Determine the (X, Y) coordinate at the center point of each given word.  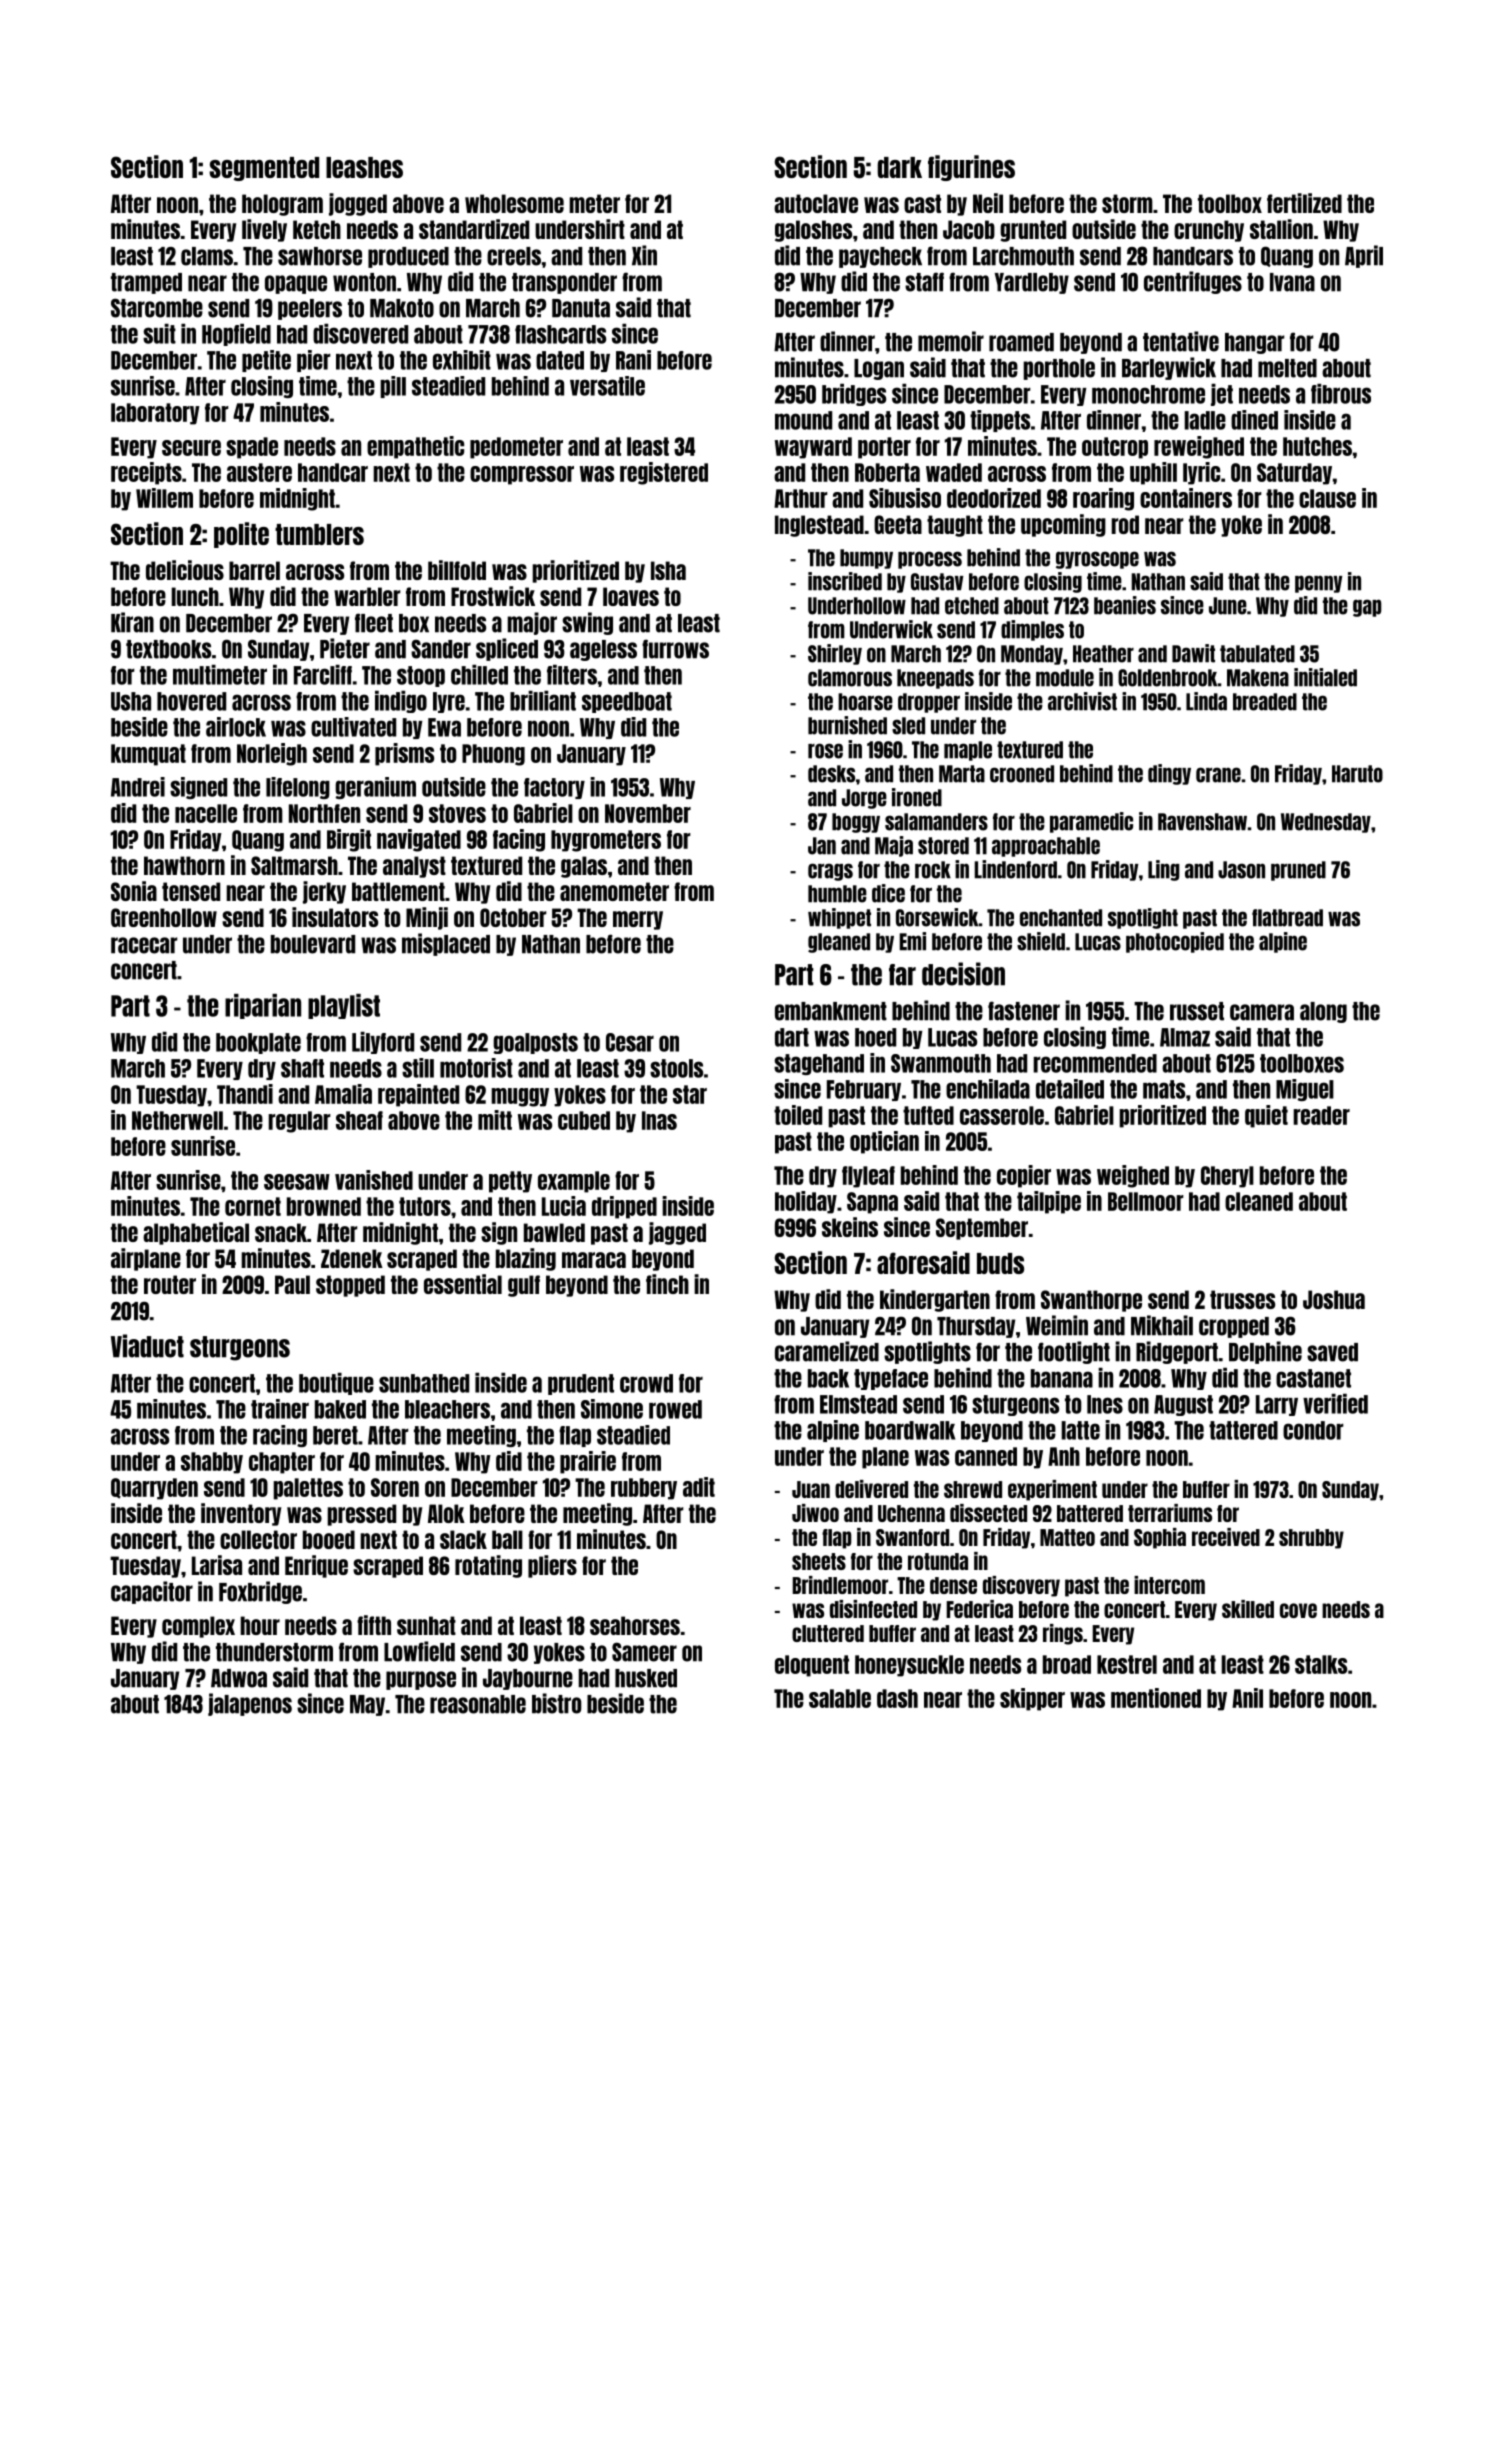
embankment (831, 1011)
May (367, 1705)
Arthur (801, 498)
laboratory (155, 414)
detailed (1070, 1089)
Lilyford (383, 1043)
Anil (1247, 1698)
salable (840, 1698)
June (1228, 606)
